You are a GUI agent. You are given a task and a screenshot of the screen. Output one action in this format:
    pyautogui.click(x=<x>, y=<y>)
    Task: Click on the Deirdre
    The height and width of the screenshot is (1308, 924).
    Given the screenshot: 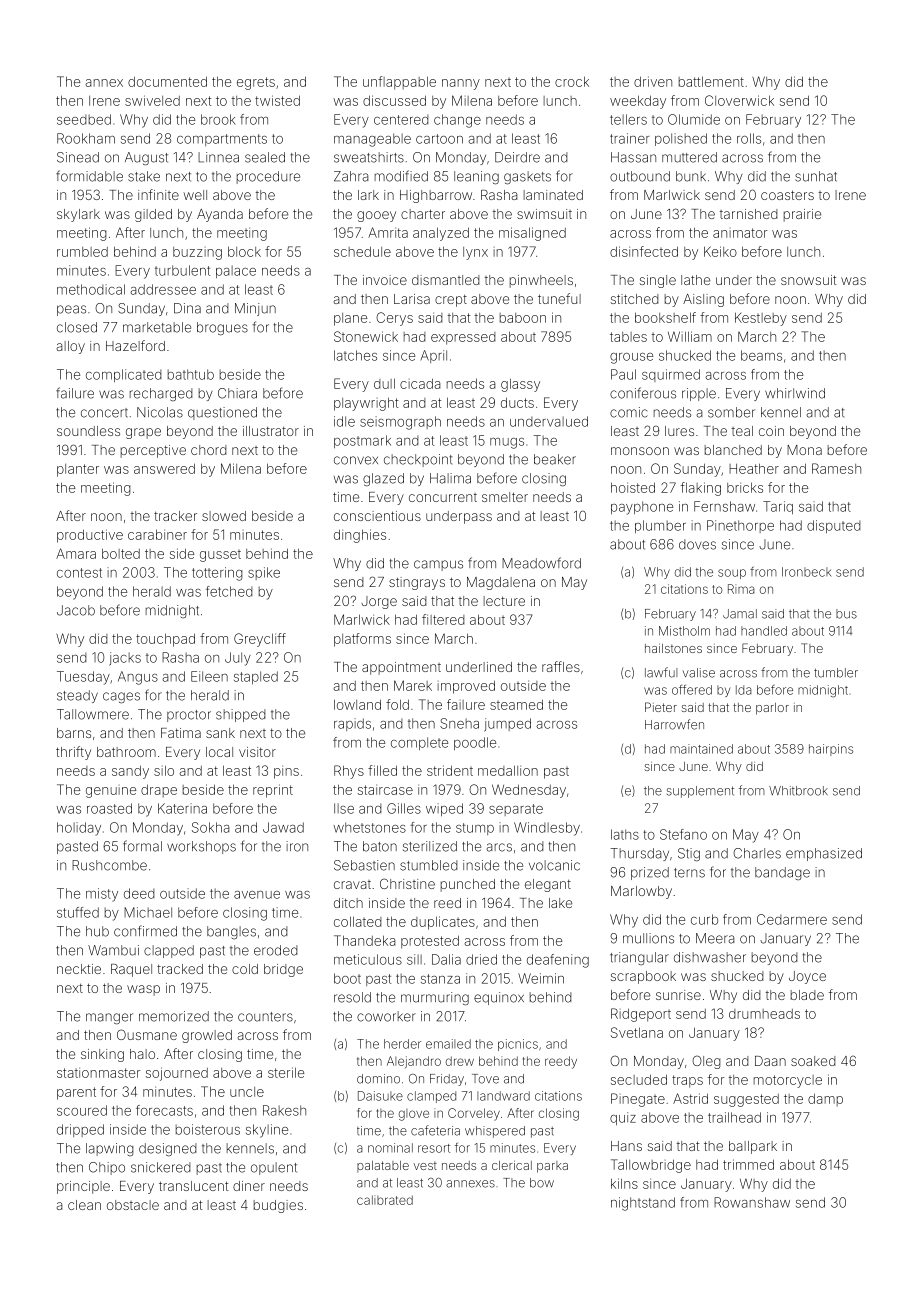 What is the action you would take?
    pyautogui.click(x=517, y=157)
